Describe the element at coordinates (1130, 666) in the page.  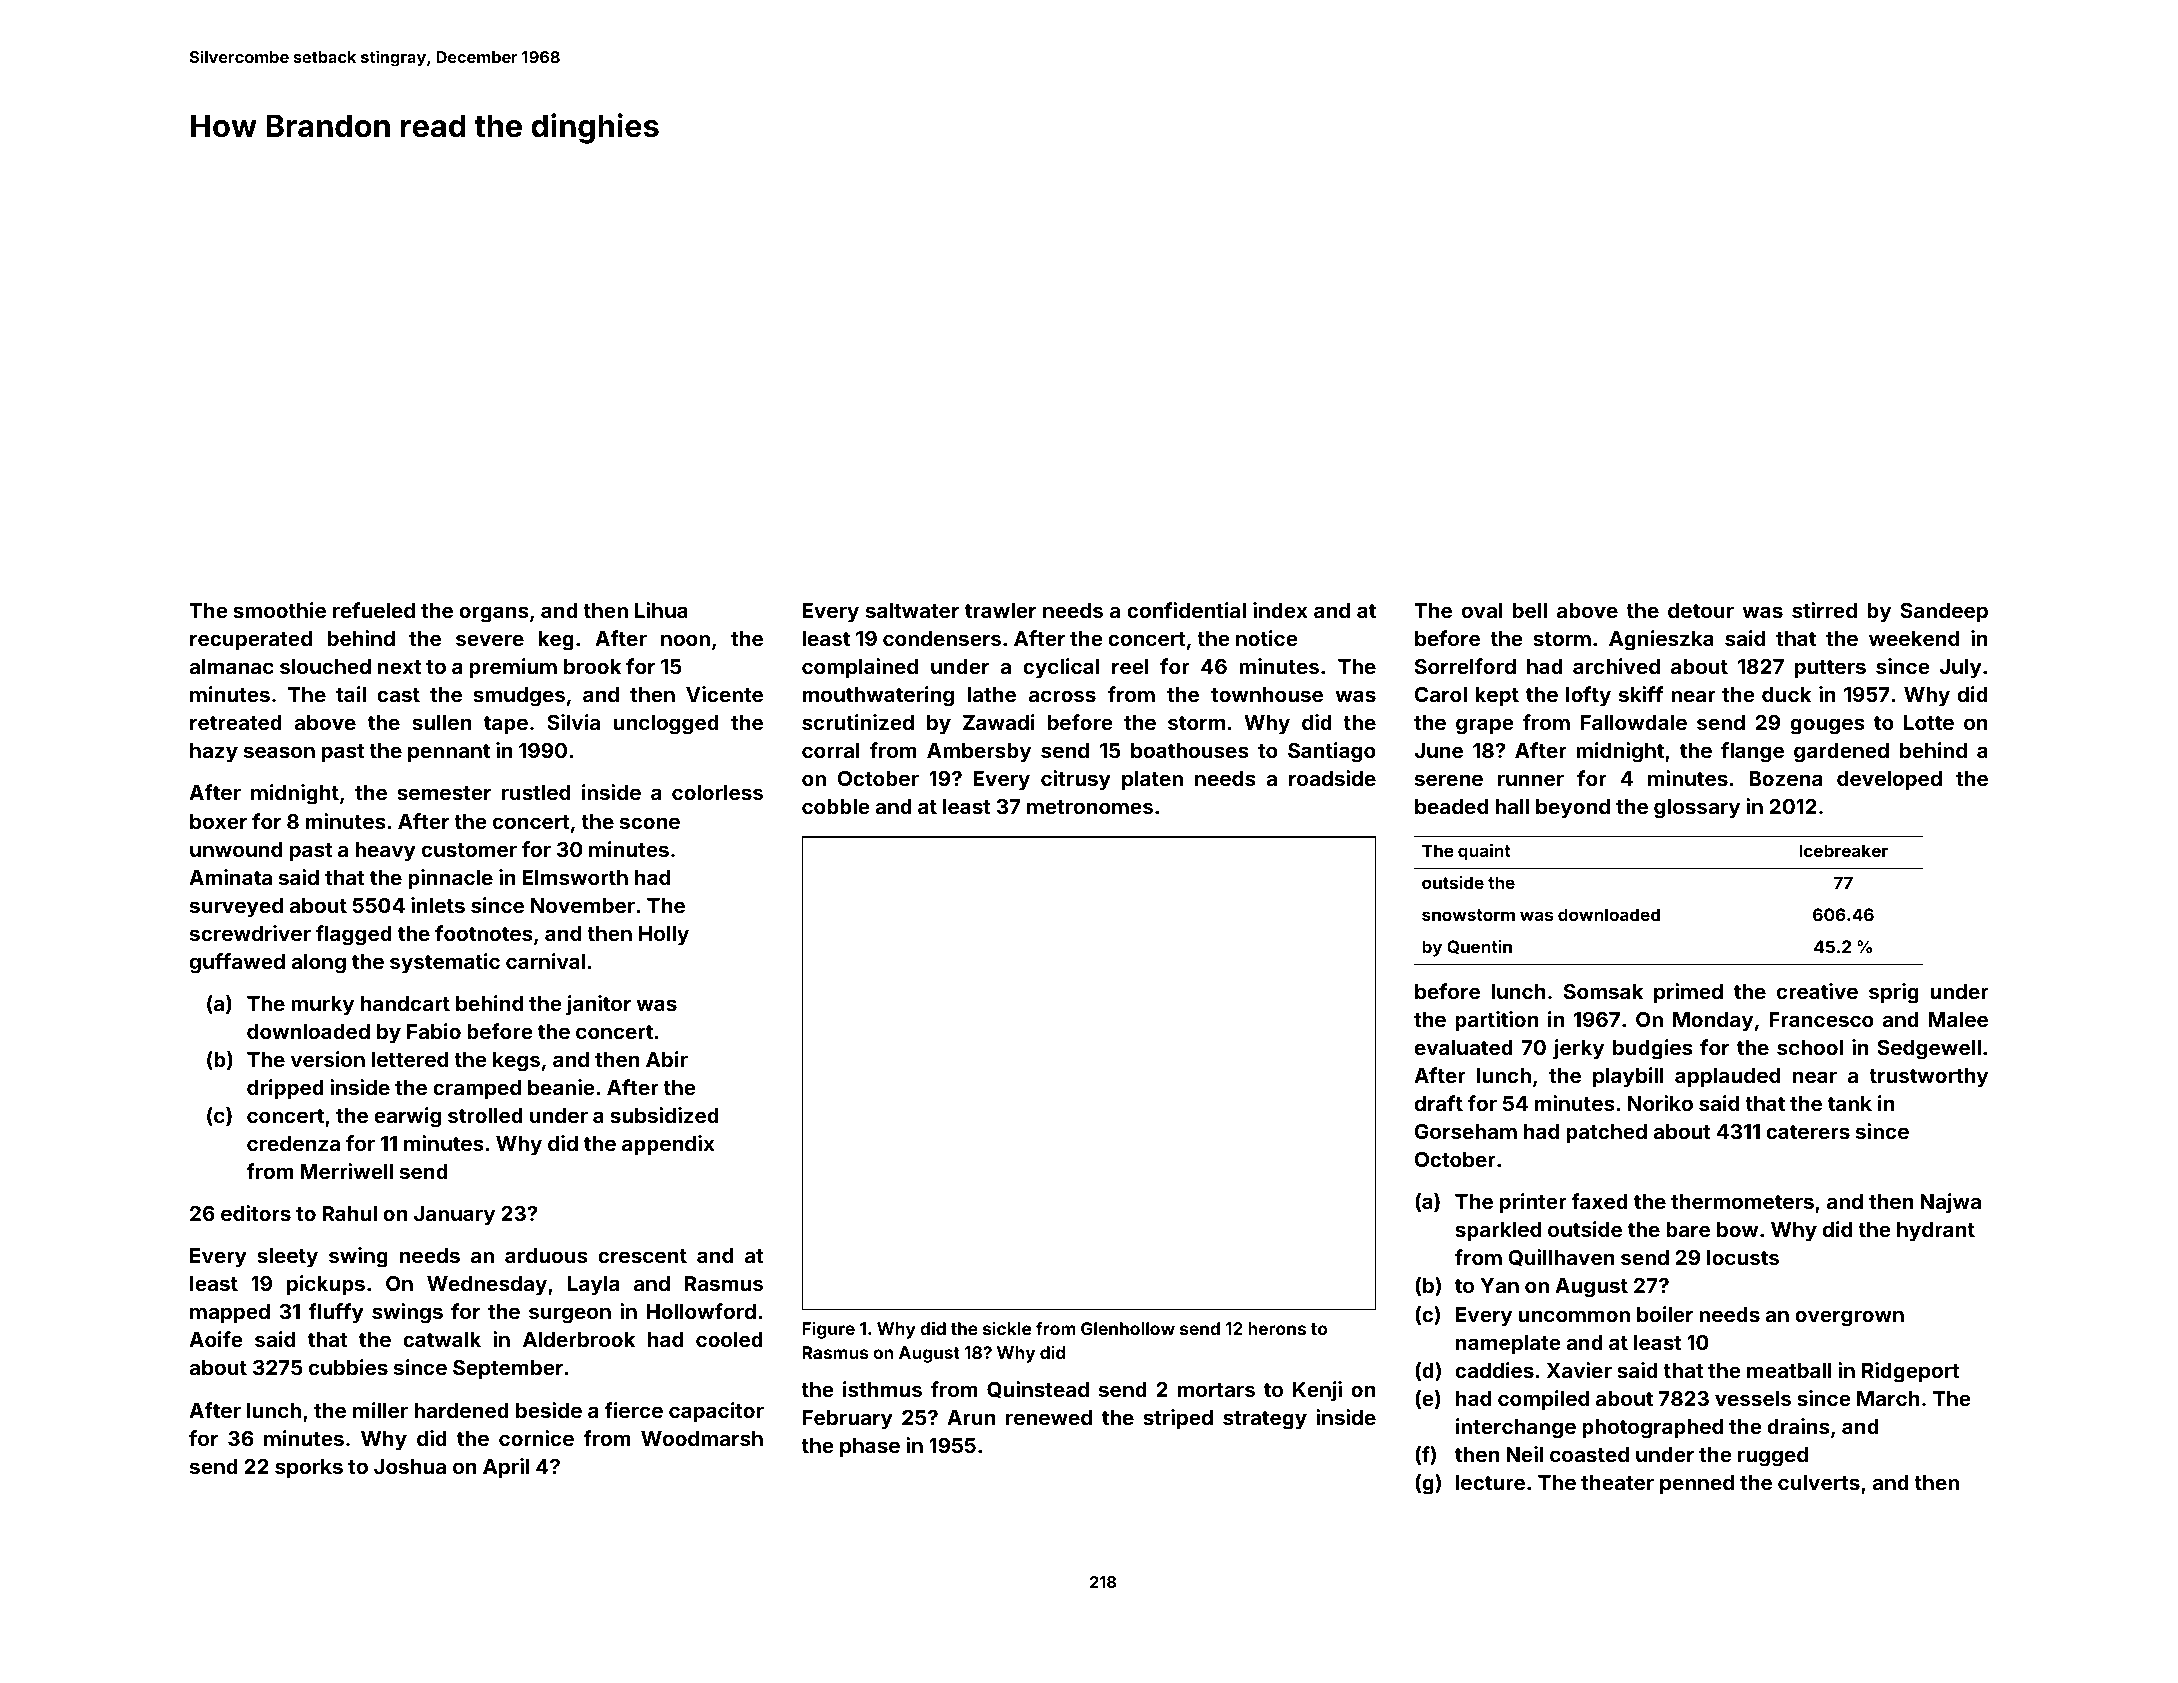
I see `reel` at that location.
